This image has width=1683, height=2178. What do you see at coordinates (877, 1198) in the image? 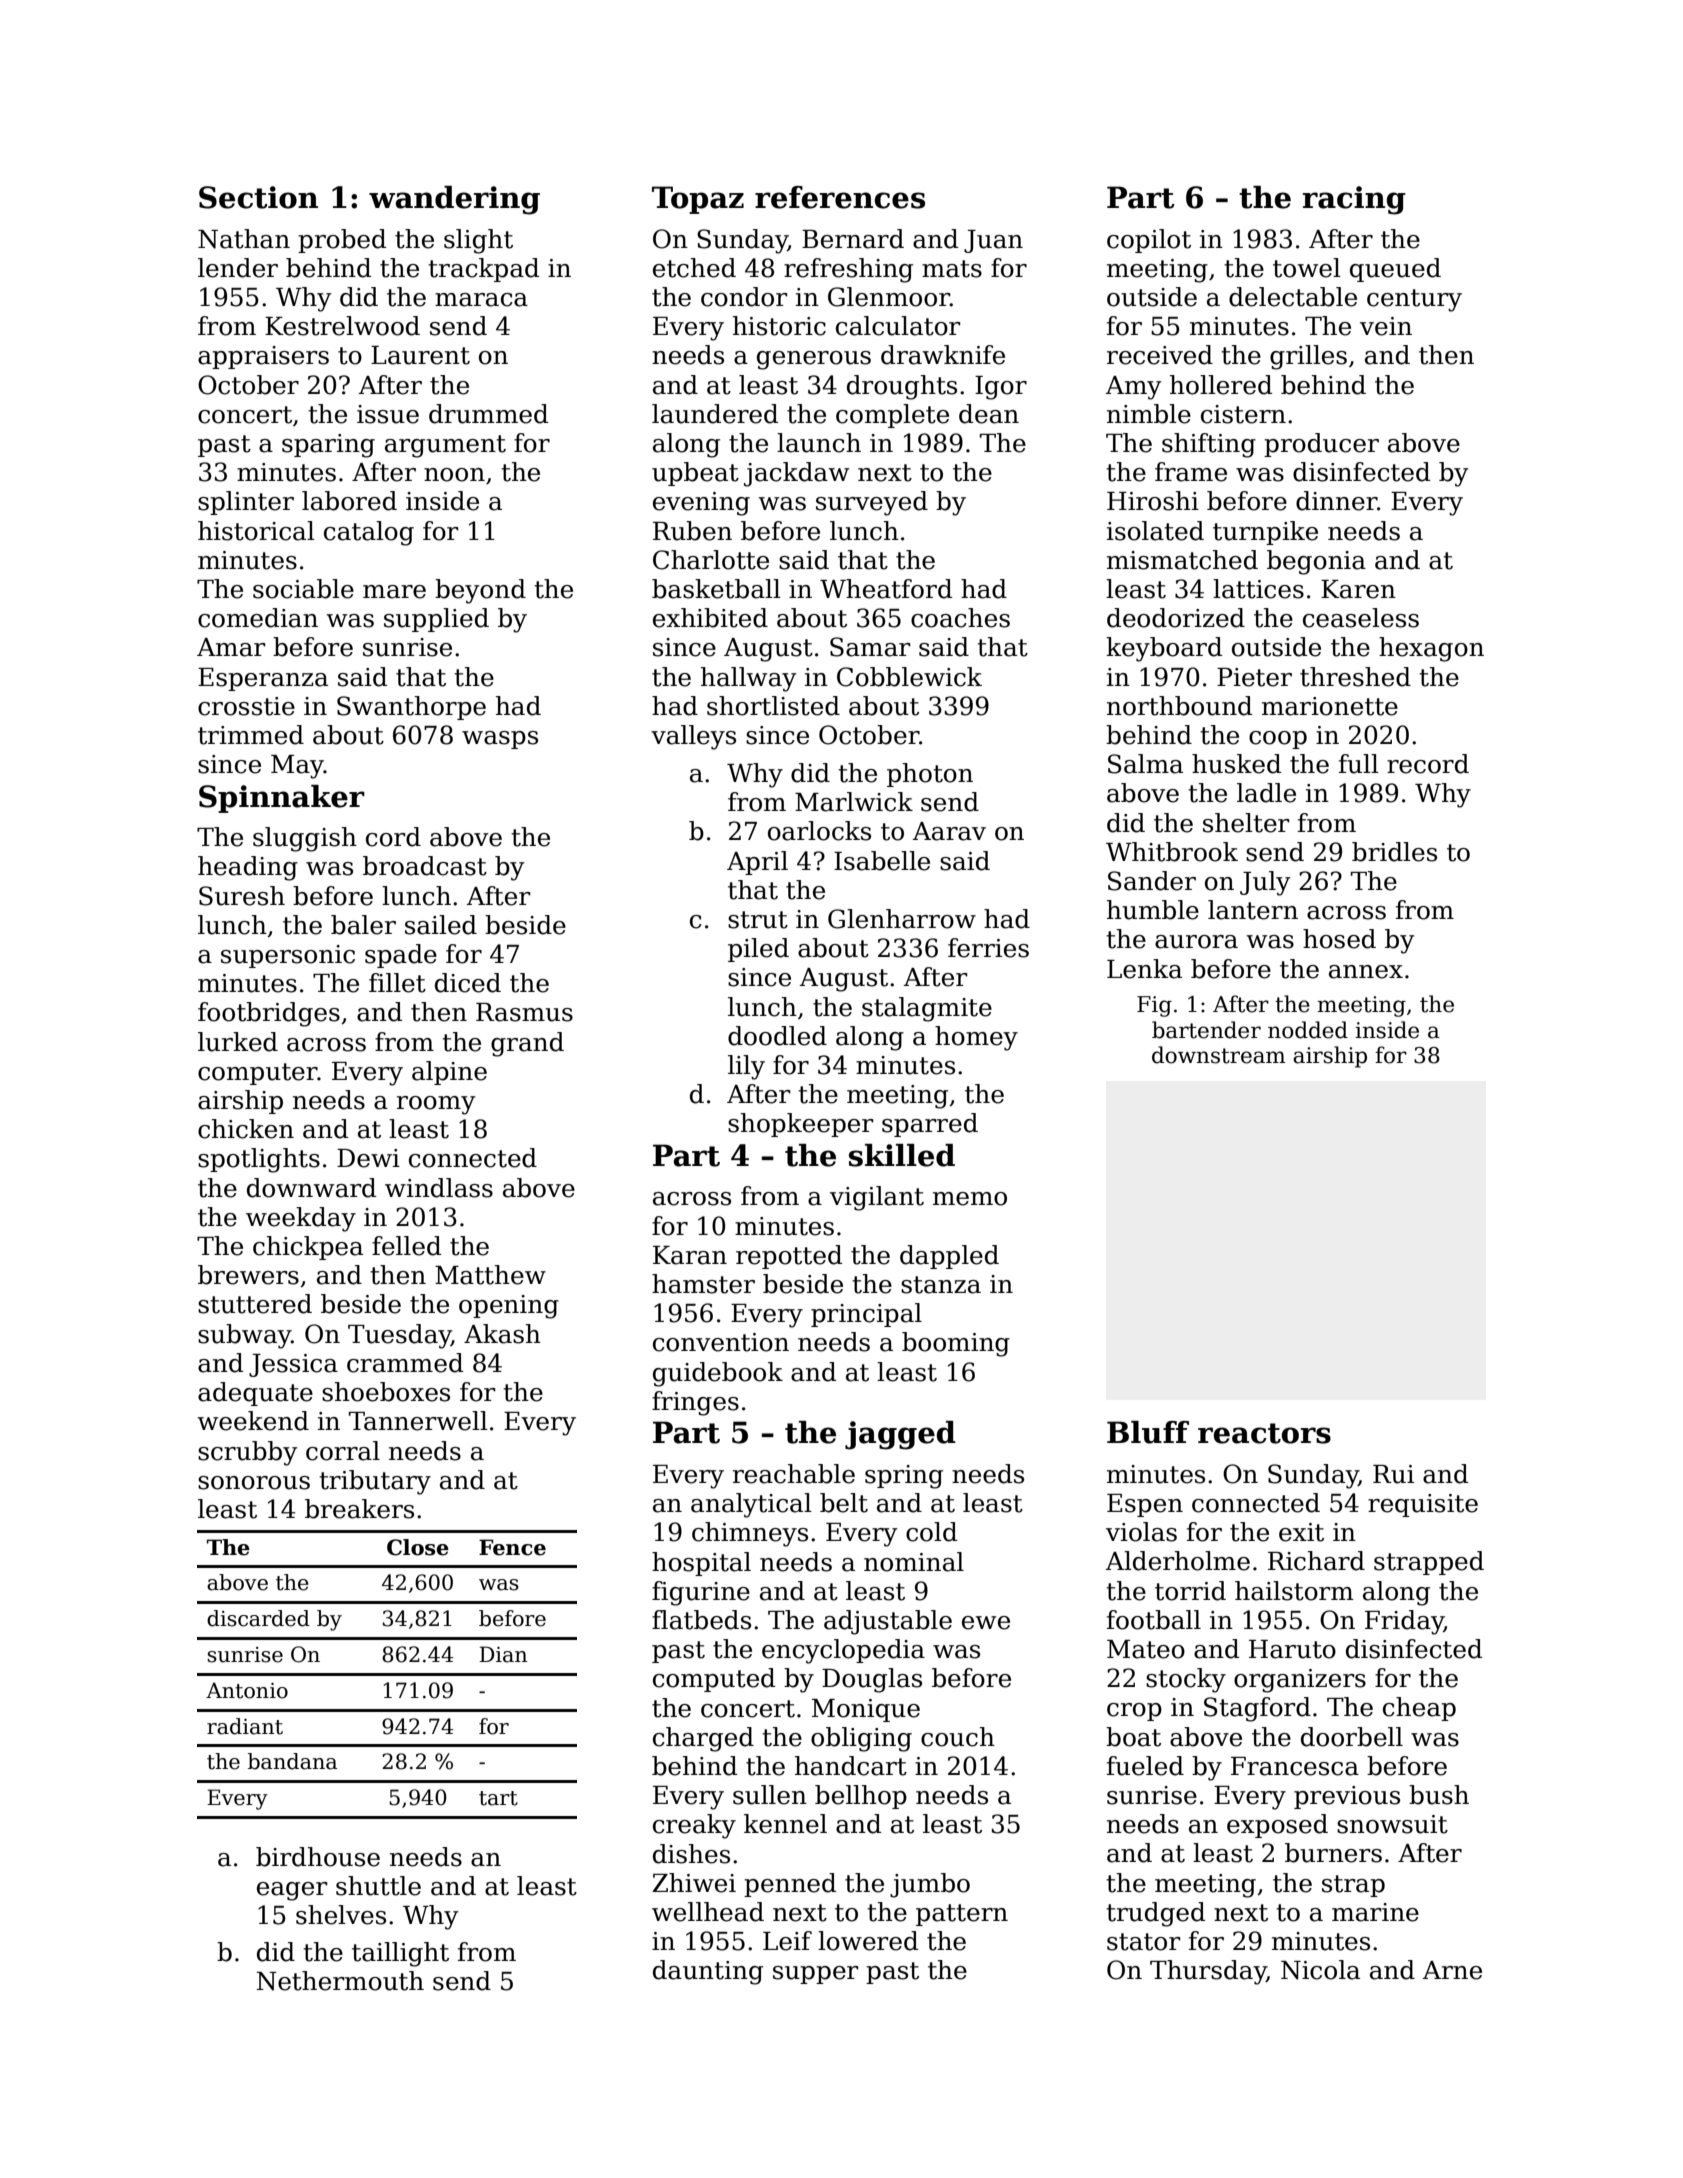
I see `vigilant` at bounding box center [877, 1198].
